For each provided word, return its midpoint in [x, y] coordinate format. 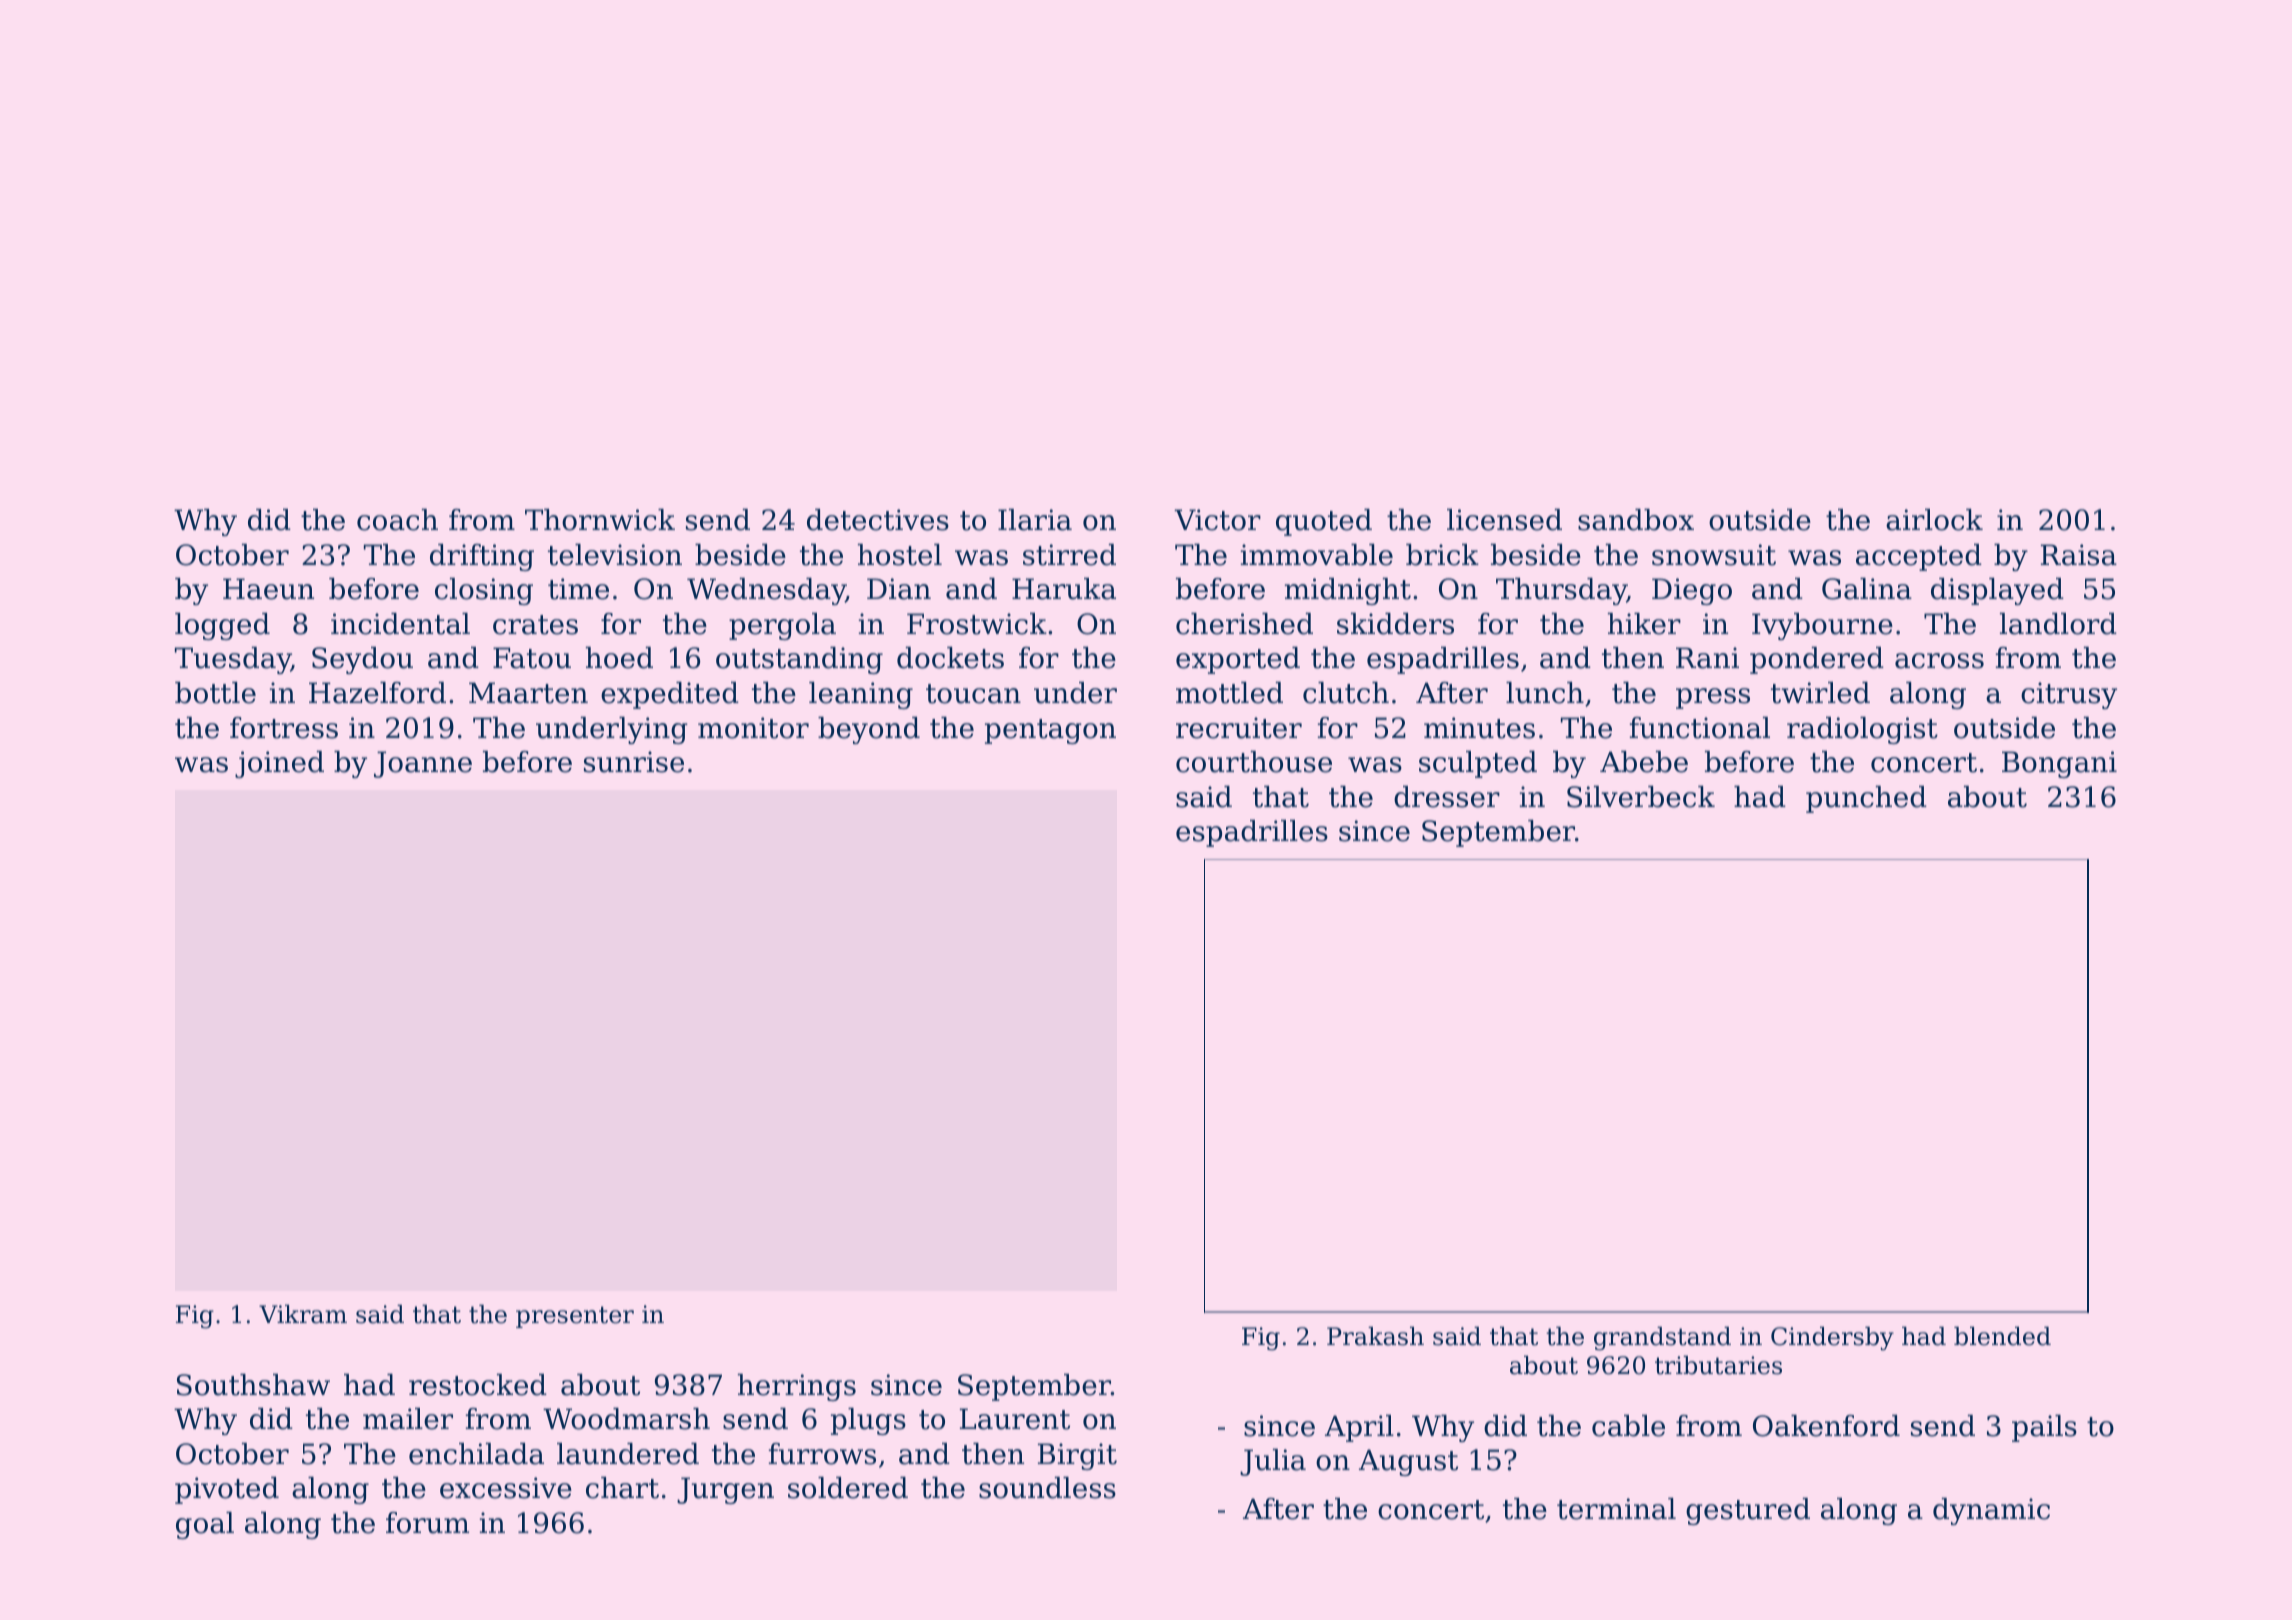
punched [1866, 799]
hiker [1644, 624]
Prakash [1375, 1336]
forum [427, 1523]
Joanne [423, 764]
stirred [1069, 555]
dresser [1447, 797]
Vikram [303, 1314]
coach [397, 520]
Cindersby [1832, 1339]
